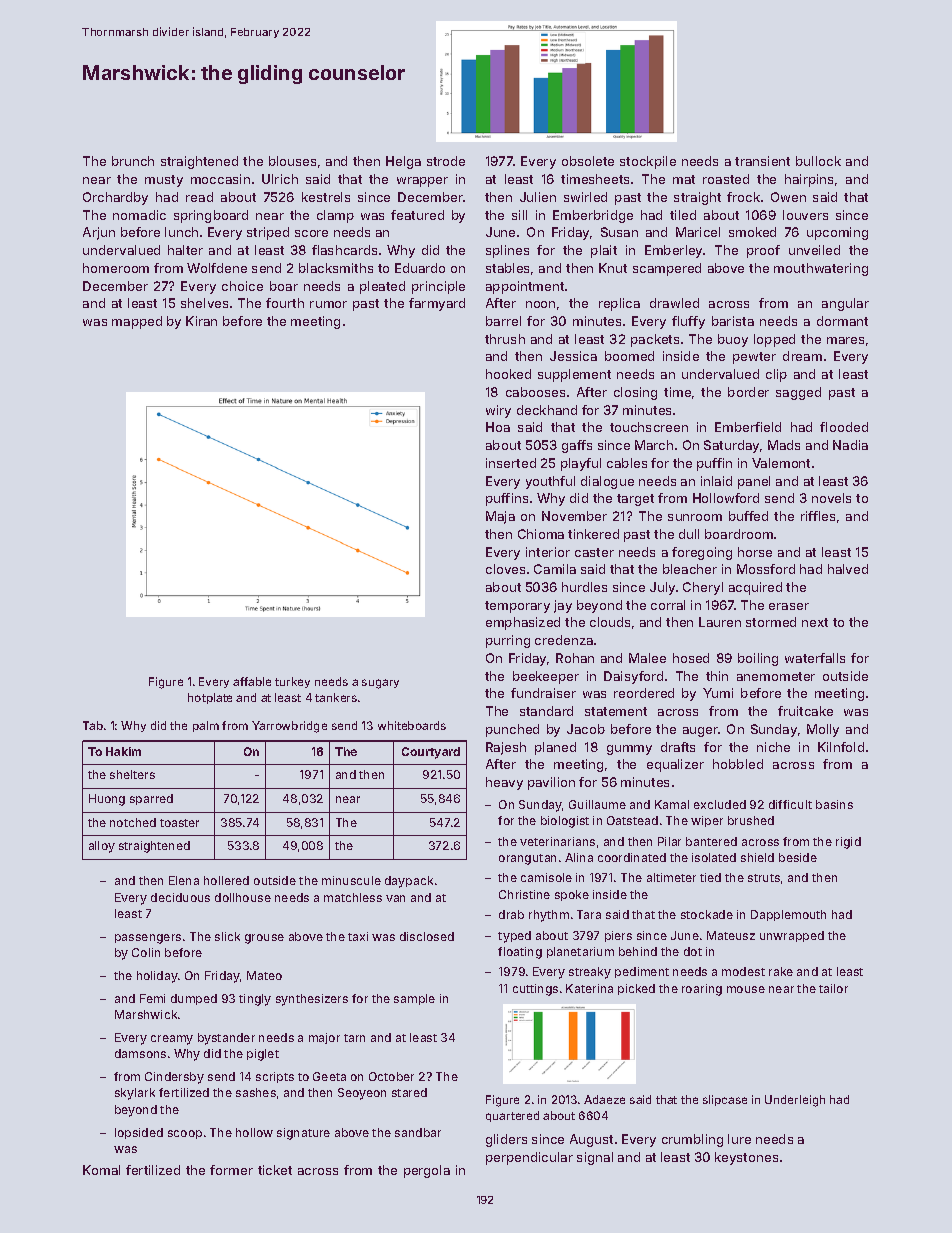 This image has width=952, height=1233. What do you see at coordinates (139, 1133) in the image?
I see `lopsided` at bounding box center [139, 1133].
